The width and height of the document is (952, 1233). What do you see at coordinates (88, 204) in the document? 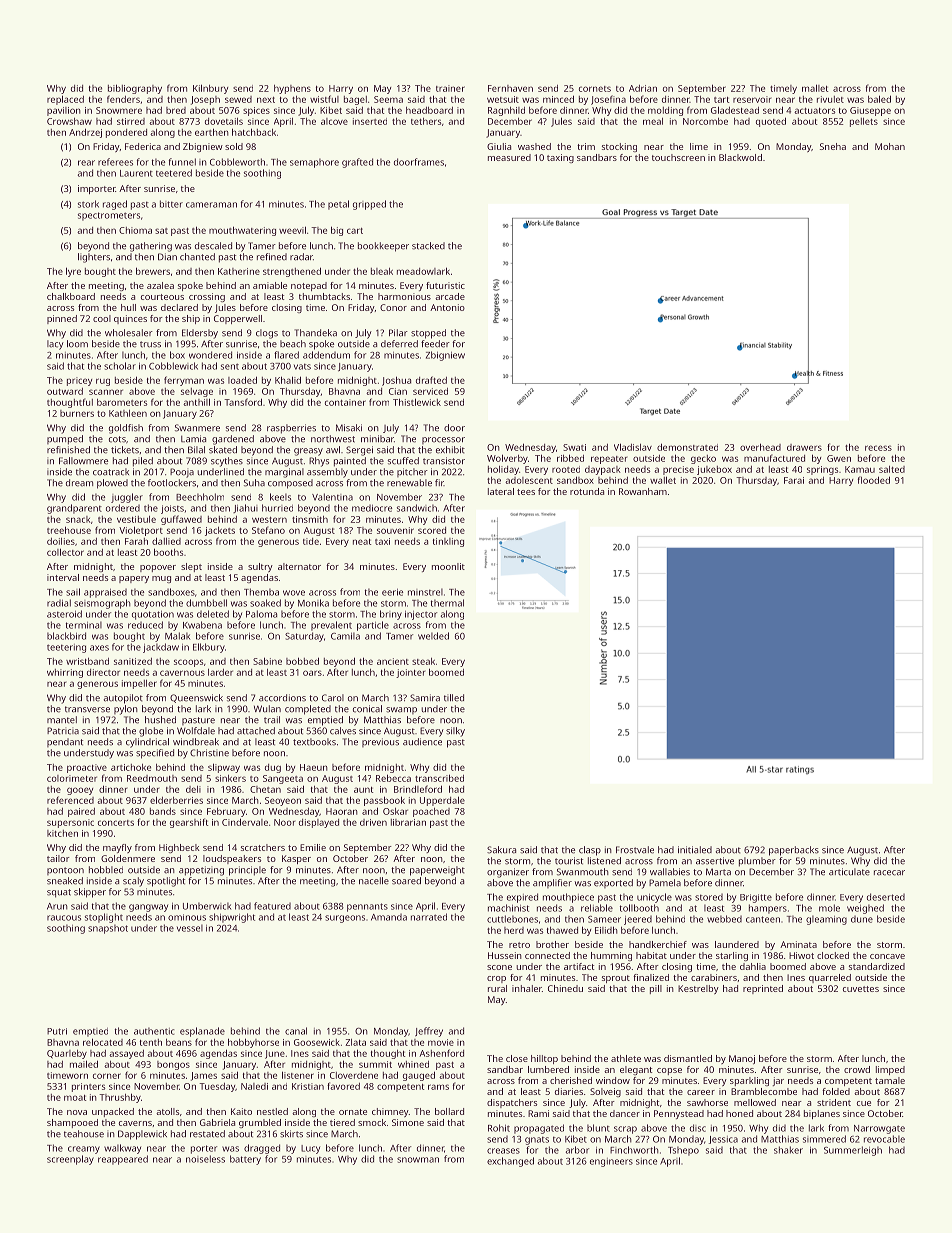
I see `stork` at bounding box center [88, 204].
